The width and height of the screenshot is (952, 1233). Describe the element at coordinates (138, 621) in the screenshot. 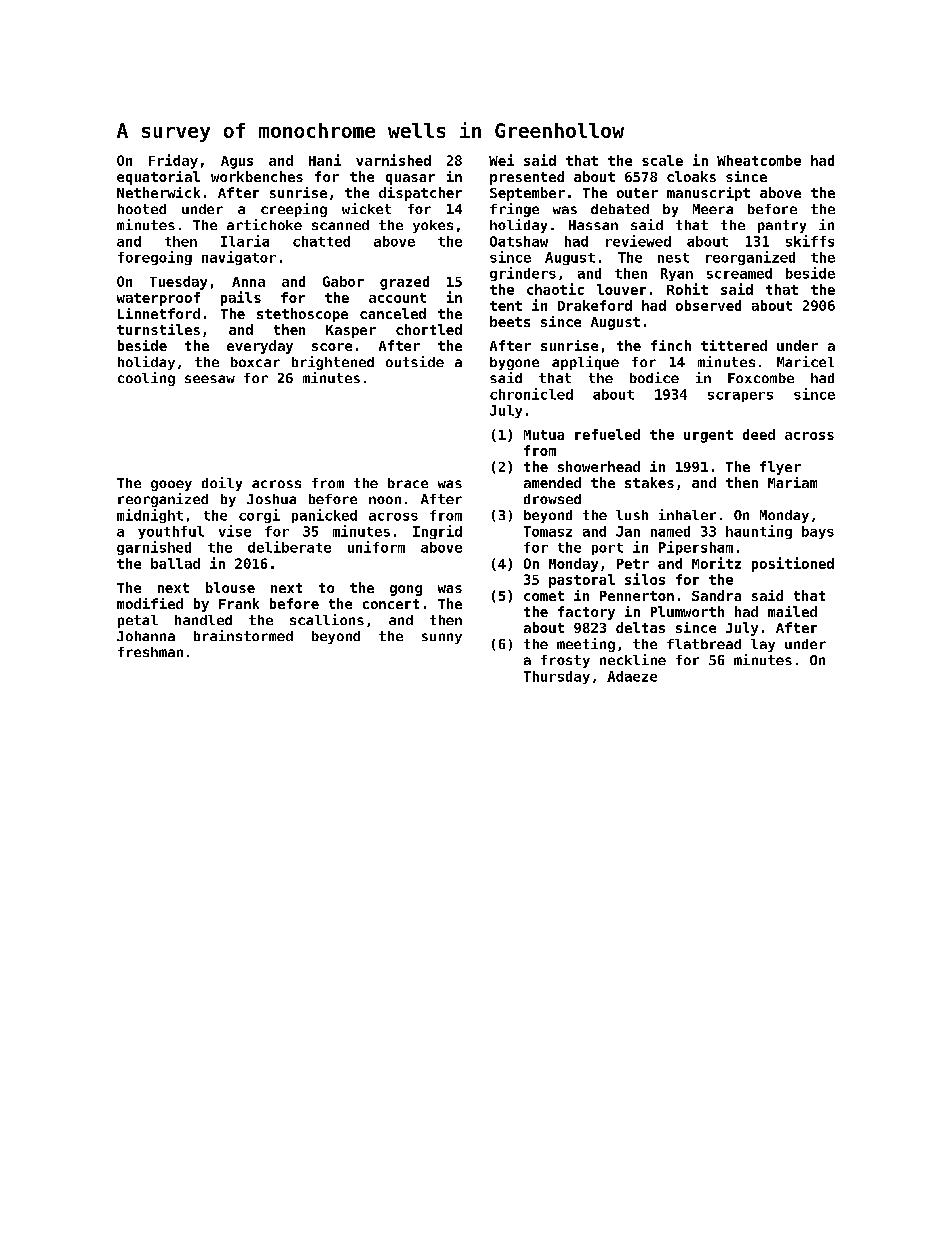

I see `petal` at that location.
